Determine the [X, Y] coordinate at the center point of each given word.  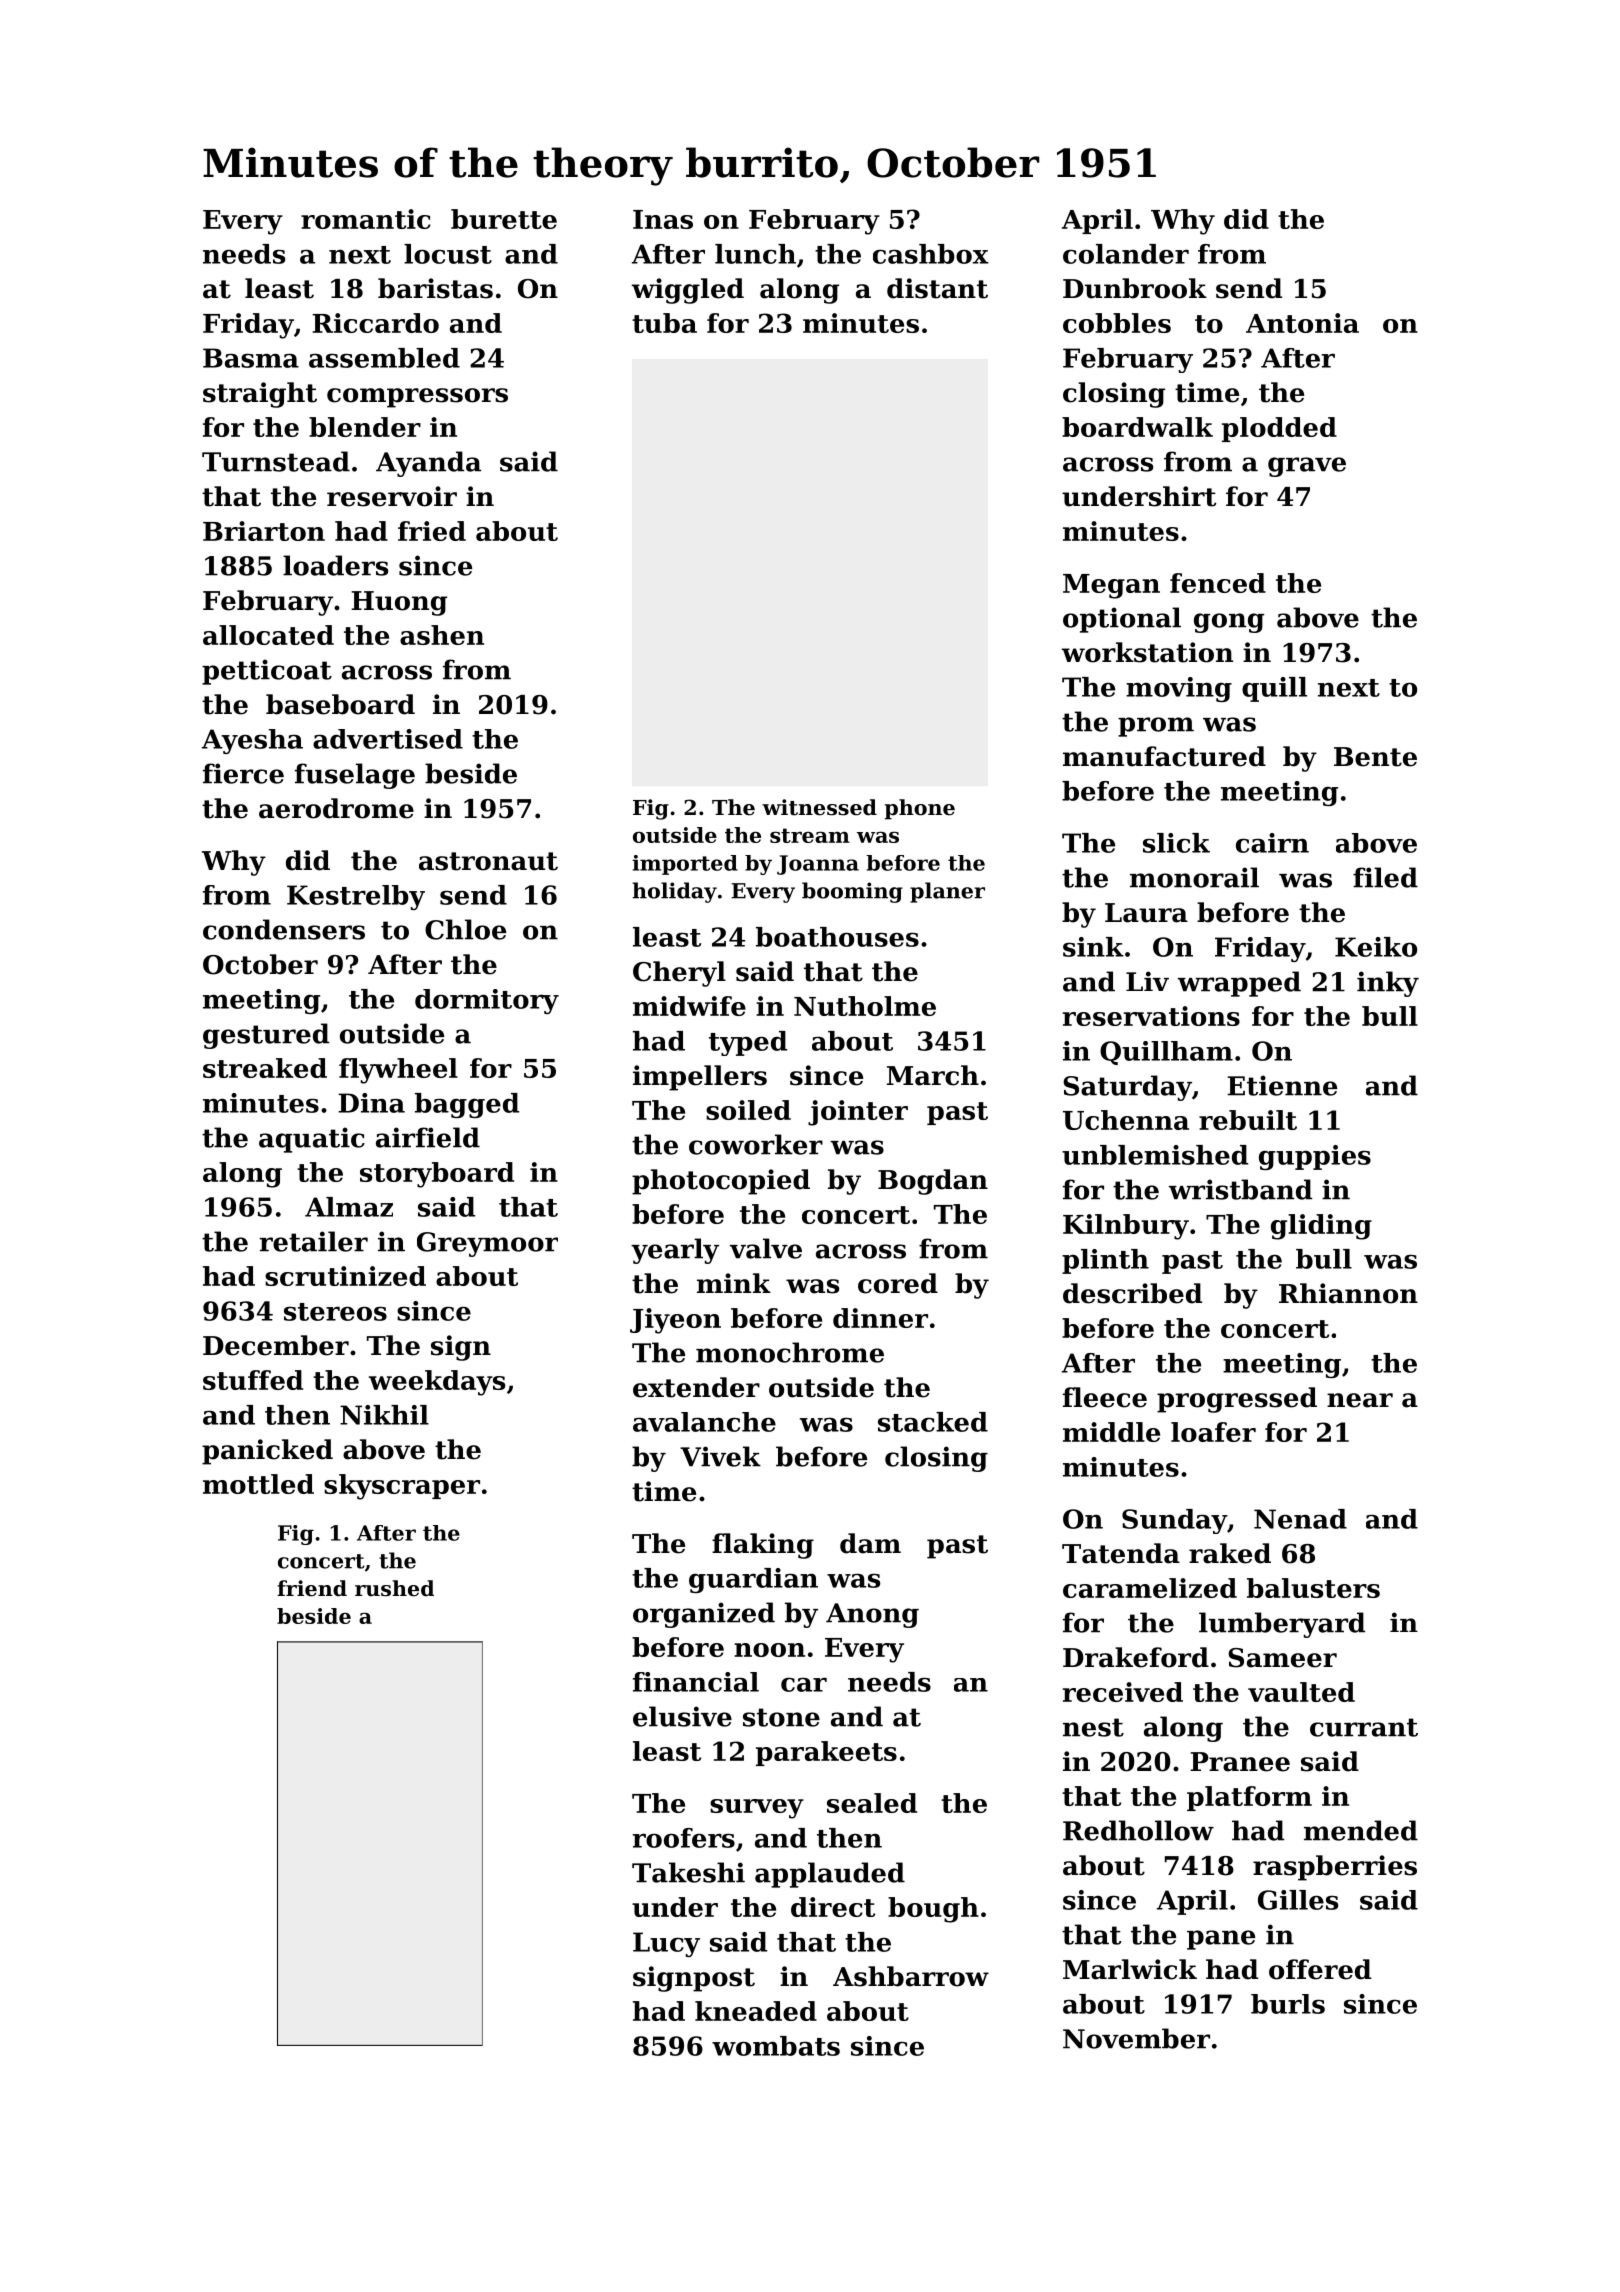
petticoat [267, 672]
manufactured [1164, 756]
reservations [1151, 1016]
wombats [776, 2046]
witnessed [819, 807]
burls [1288, 2004]
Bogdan [933, 1182]
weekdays [437, 1383]
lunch [755, 254]
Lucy [666, 1944]
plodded [1279, 429]
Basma [251, 358]
